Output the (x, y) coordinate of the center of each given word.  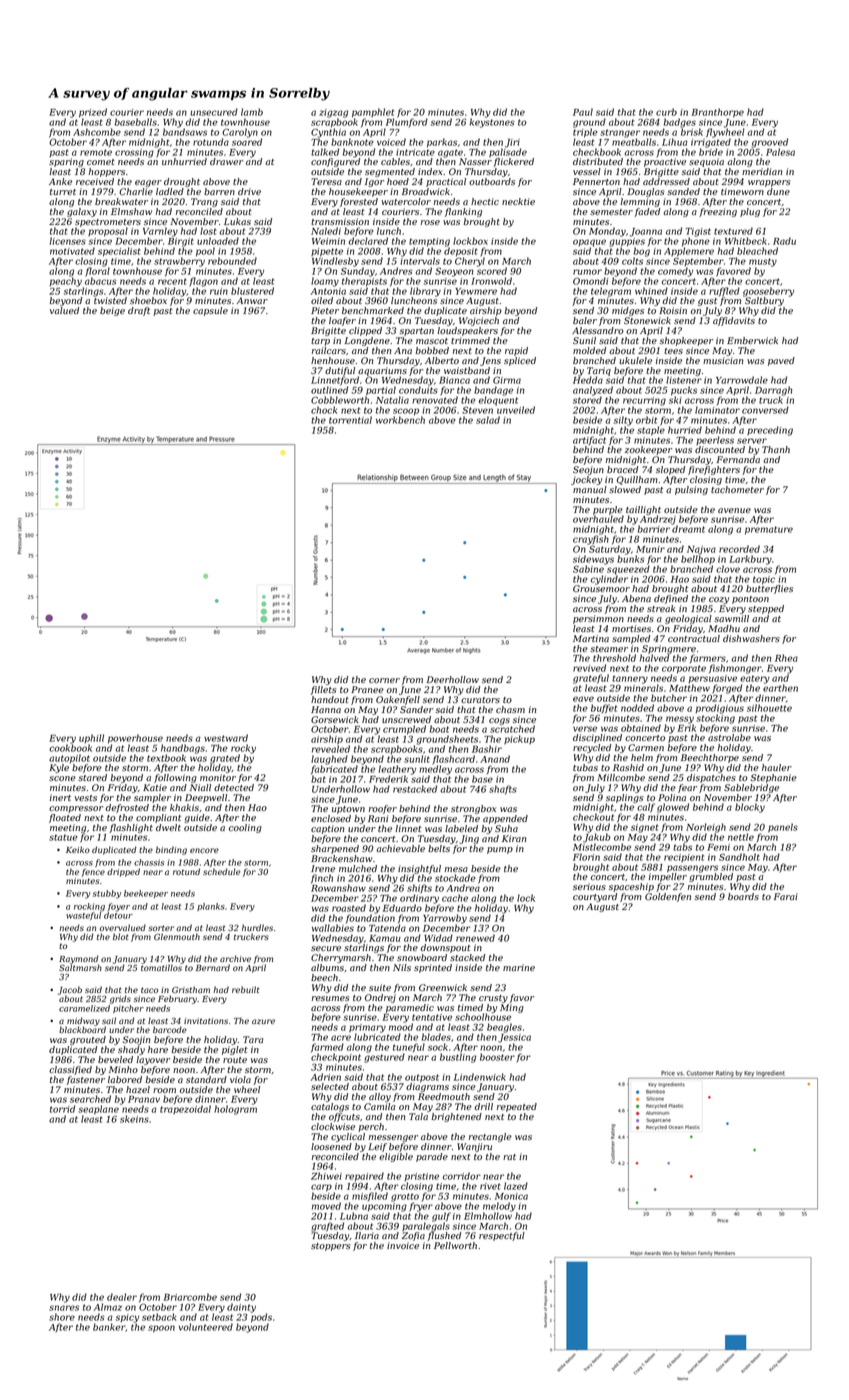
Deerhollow (452, 679)
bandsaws (185, 132)
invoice (403, 1245)
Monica (511, 1196)
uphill (91, 738)
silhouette (769, 708)
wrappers (769, 183)
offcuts (344, 1117)
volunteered (206, 1327)
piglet (235, 1050)
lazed (516, 1186)
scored (492, 271)
